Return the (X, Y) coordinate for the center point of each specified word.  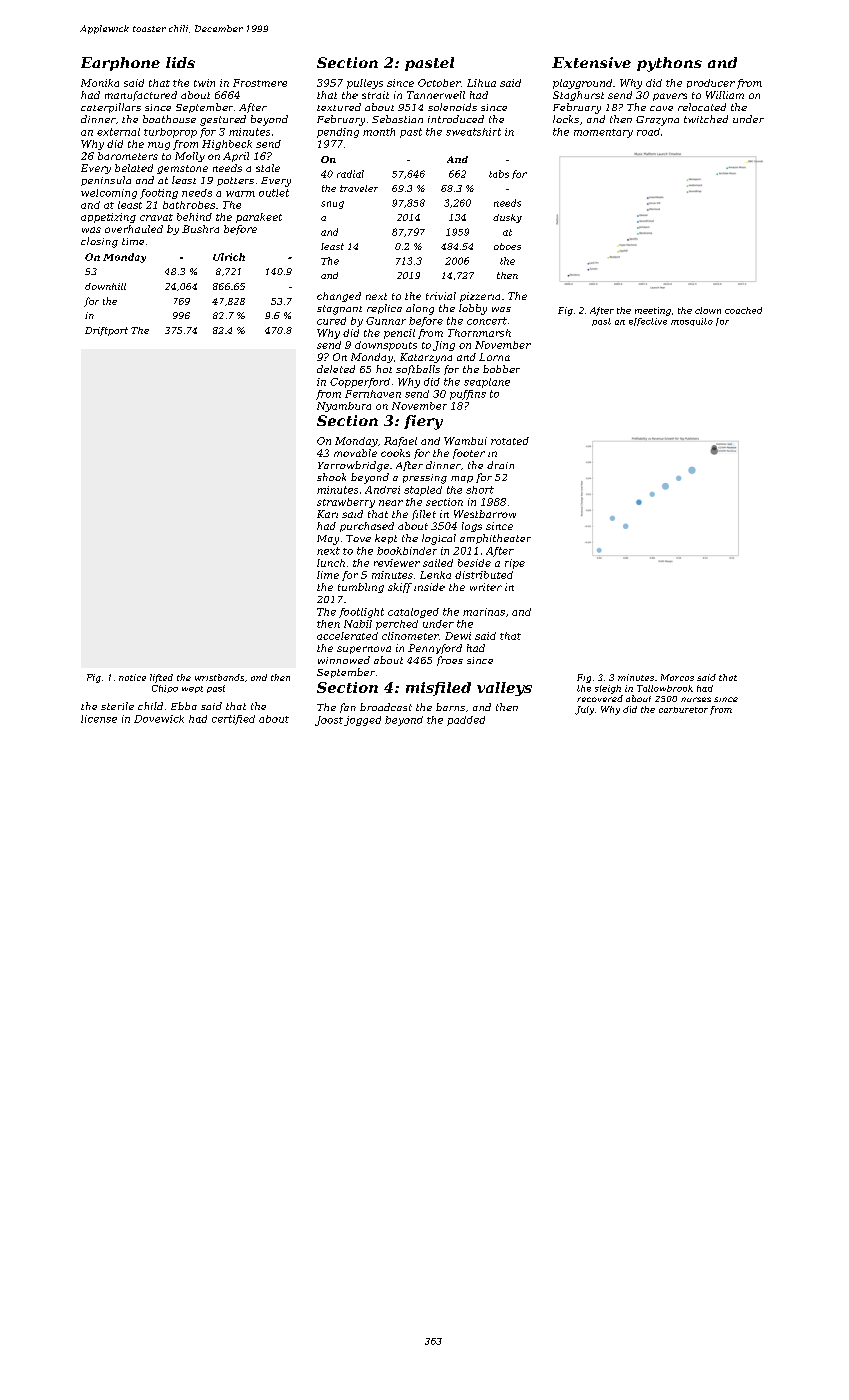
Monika (100, 83)
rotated (510, 441)
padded (466, 721)
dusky (507, 218)
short (480, 490)
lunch (331, 563)
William (725, 95)
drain (500, 465)
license (99, 719)
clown (708, 310)
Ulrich (229, 257)
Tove (358, 538)
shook (331, 477)
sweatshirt (473, 132)
